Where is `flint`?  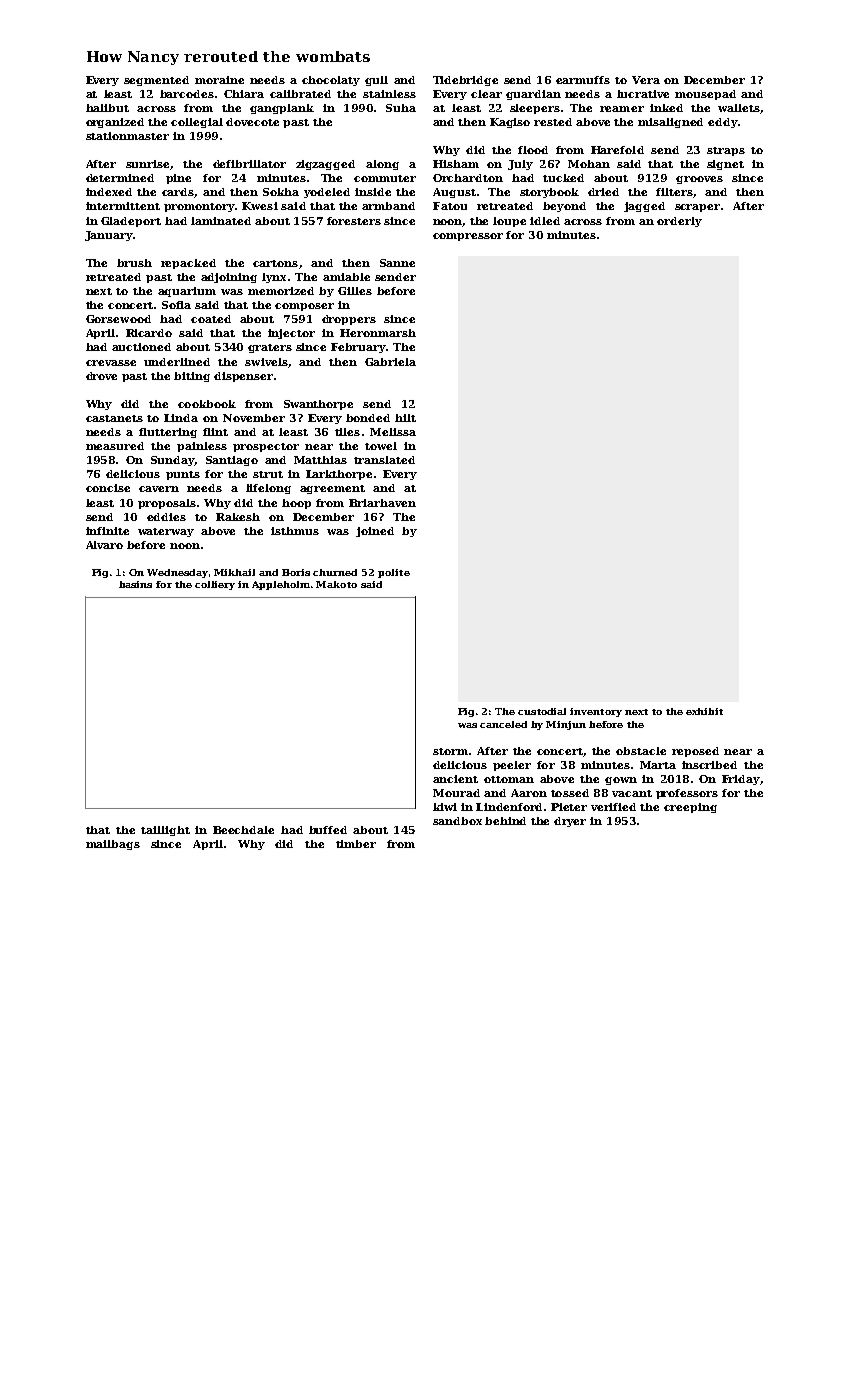
flint is located at coordinates (215, 432).
